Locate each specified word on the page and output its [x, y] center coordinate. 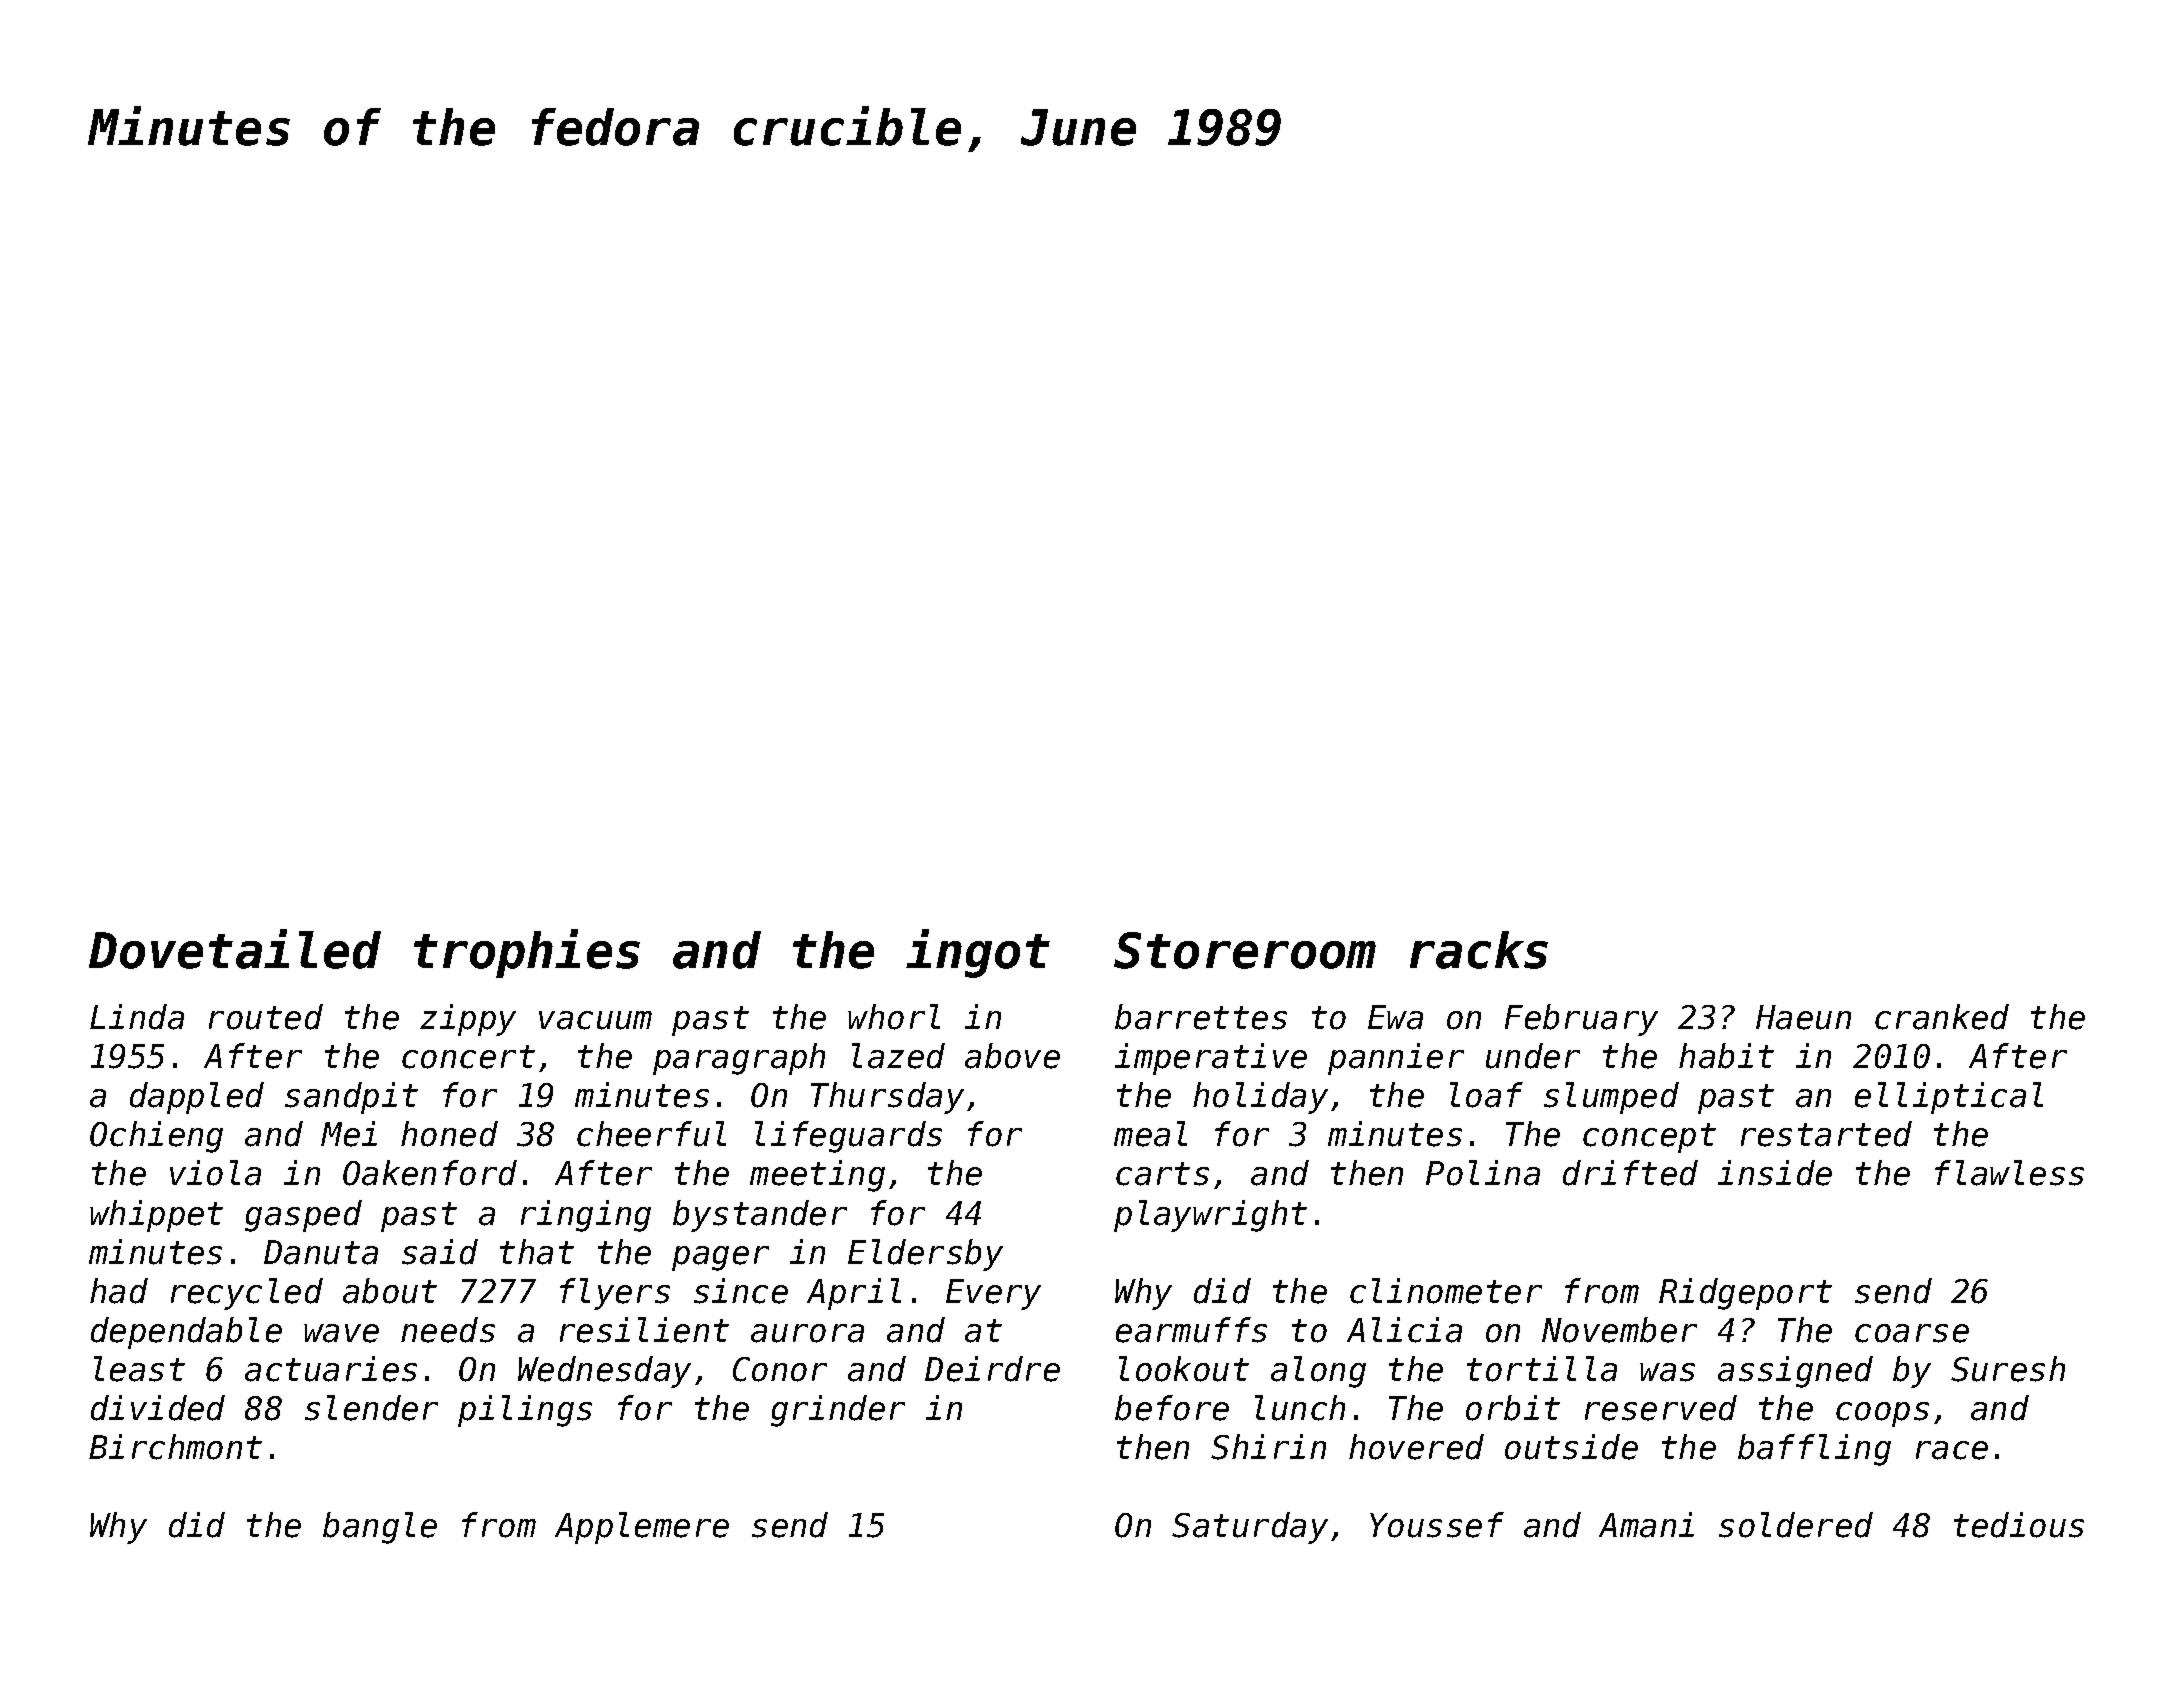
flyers [615, 1294]
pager [720, 1258]
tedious [2019, 1525]
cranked [1942, 1017]
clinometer [1446, 1291]
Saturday [1250, 1528]
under [1533, 1056]
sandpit [351, 1098]
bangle [380, 1528]
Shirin [1268, 1447]
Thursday [887, 1098]
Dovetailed [235, 949]
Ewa [1395, 1017]
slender [371, 1408]
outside [1571, 1447]
